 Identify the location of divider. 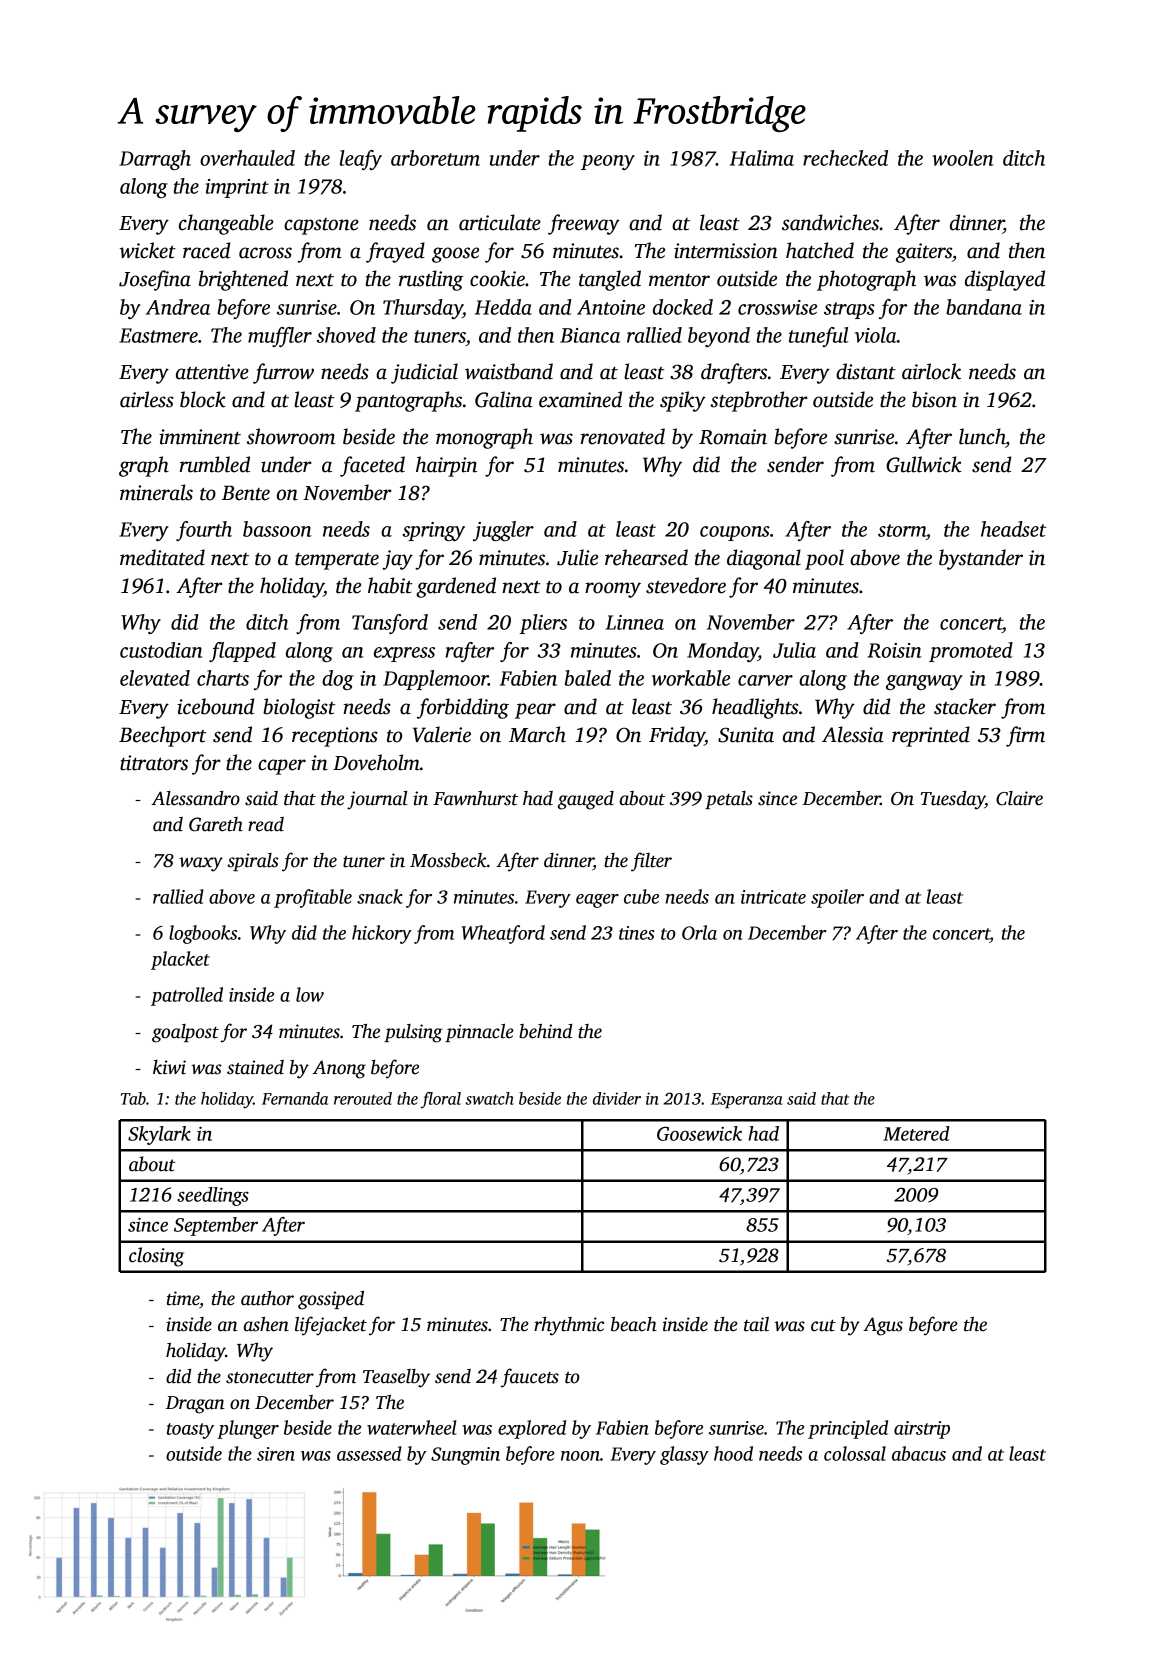
(617, 1098).
